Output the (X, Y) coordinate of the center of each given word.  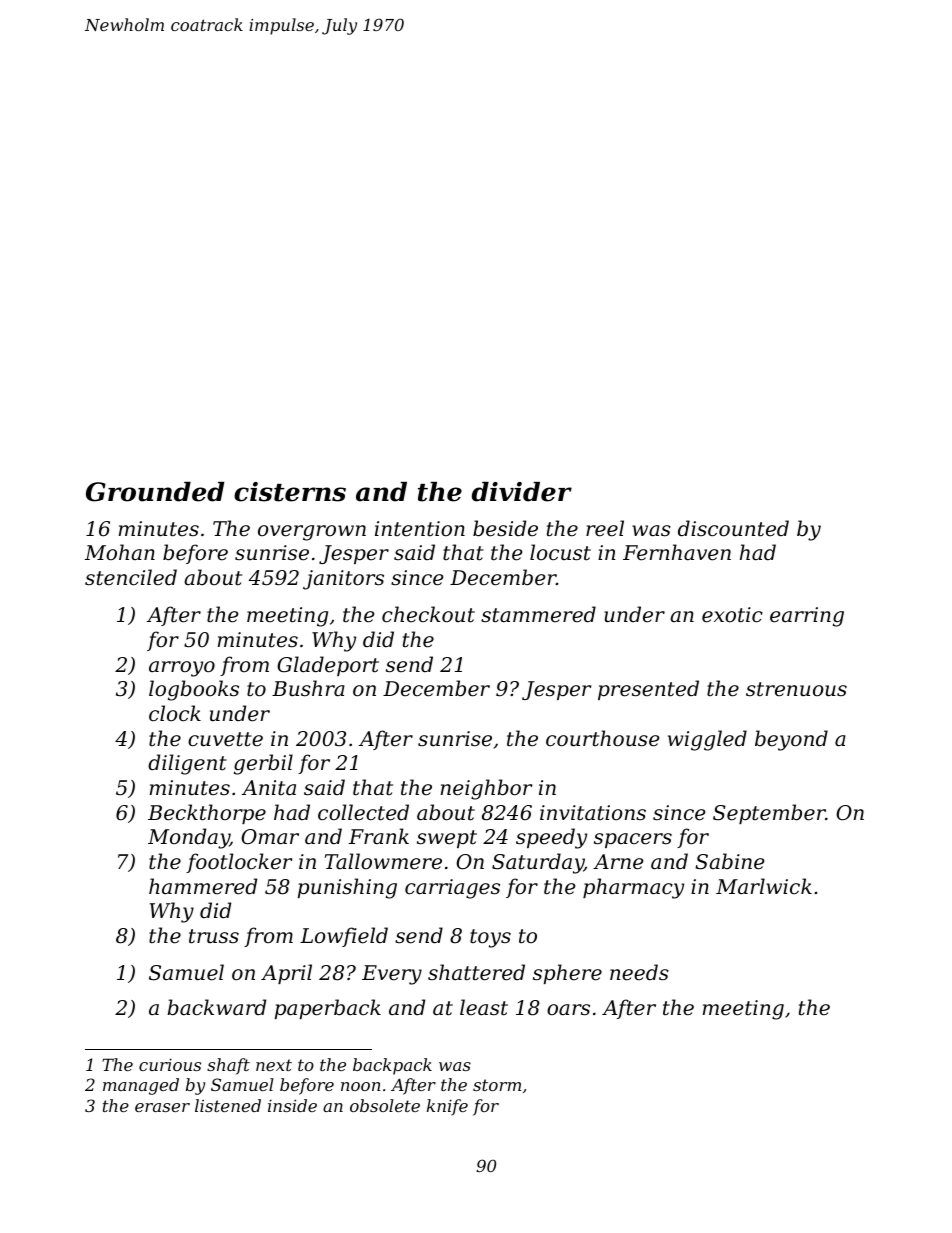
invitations (593, 813)
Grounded (155, 492)
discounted (733, 528)
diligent (187, 764)
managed (141, 1086)
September (769, 814)
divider (522, 492)
